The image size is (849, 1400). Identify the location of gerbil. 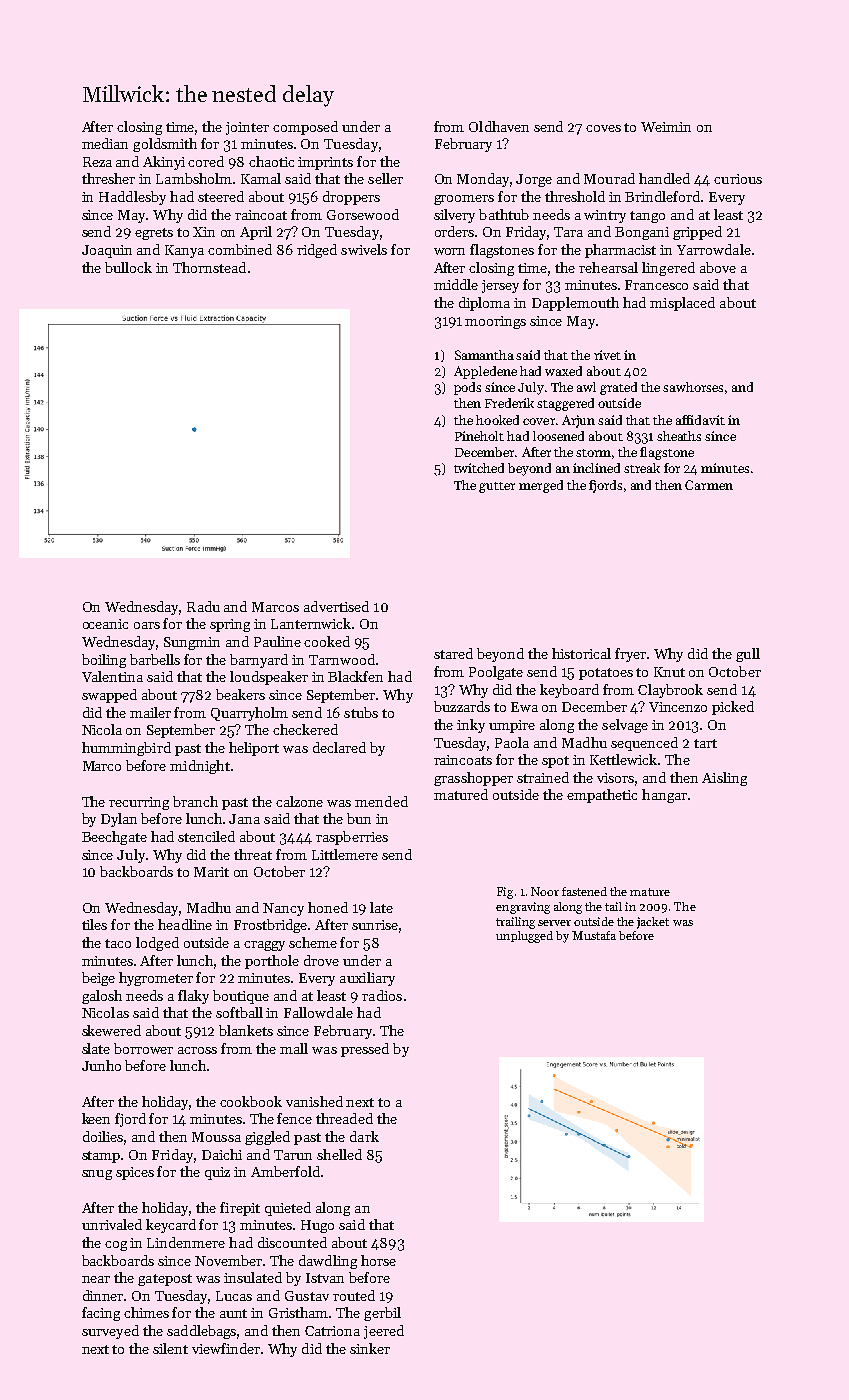
(382, 1314).
